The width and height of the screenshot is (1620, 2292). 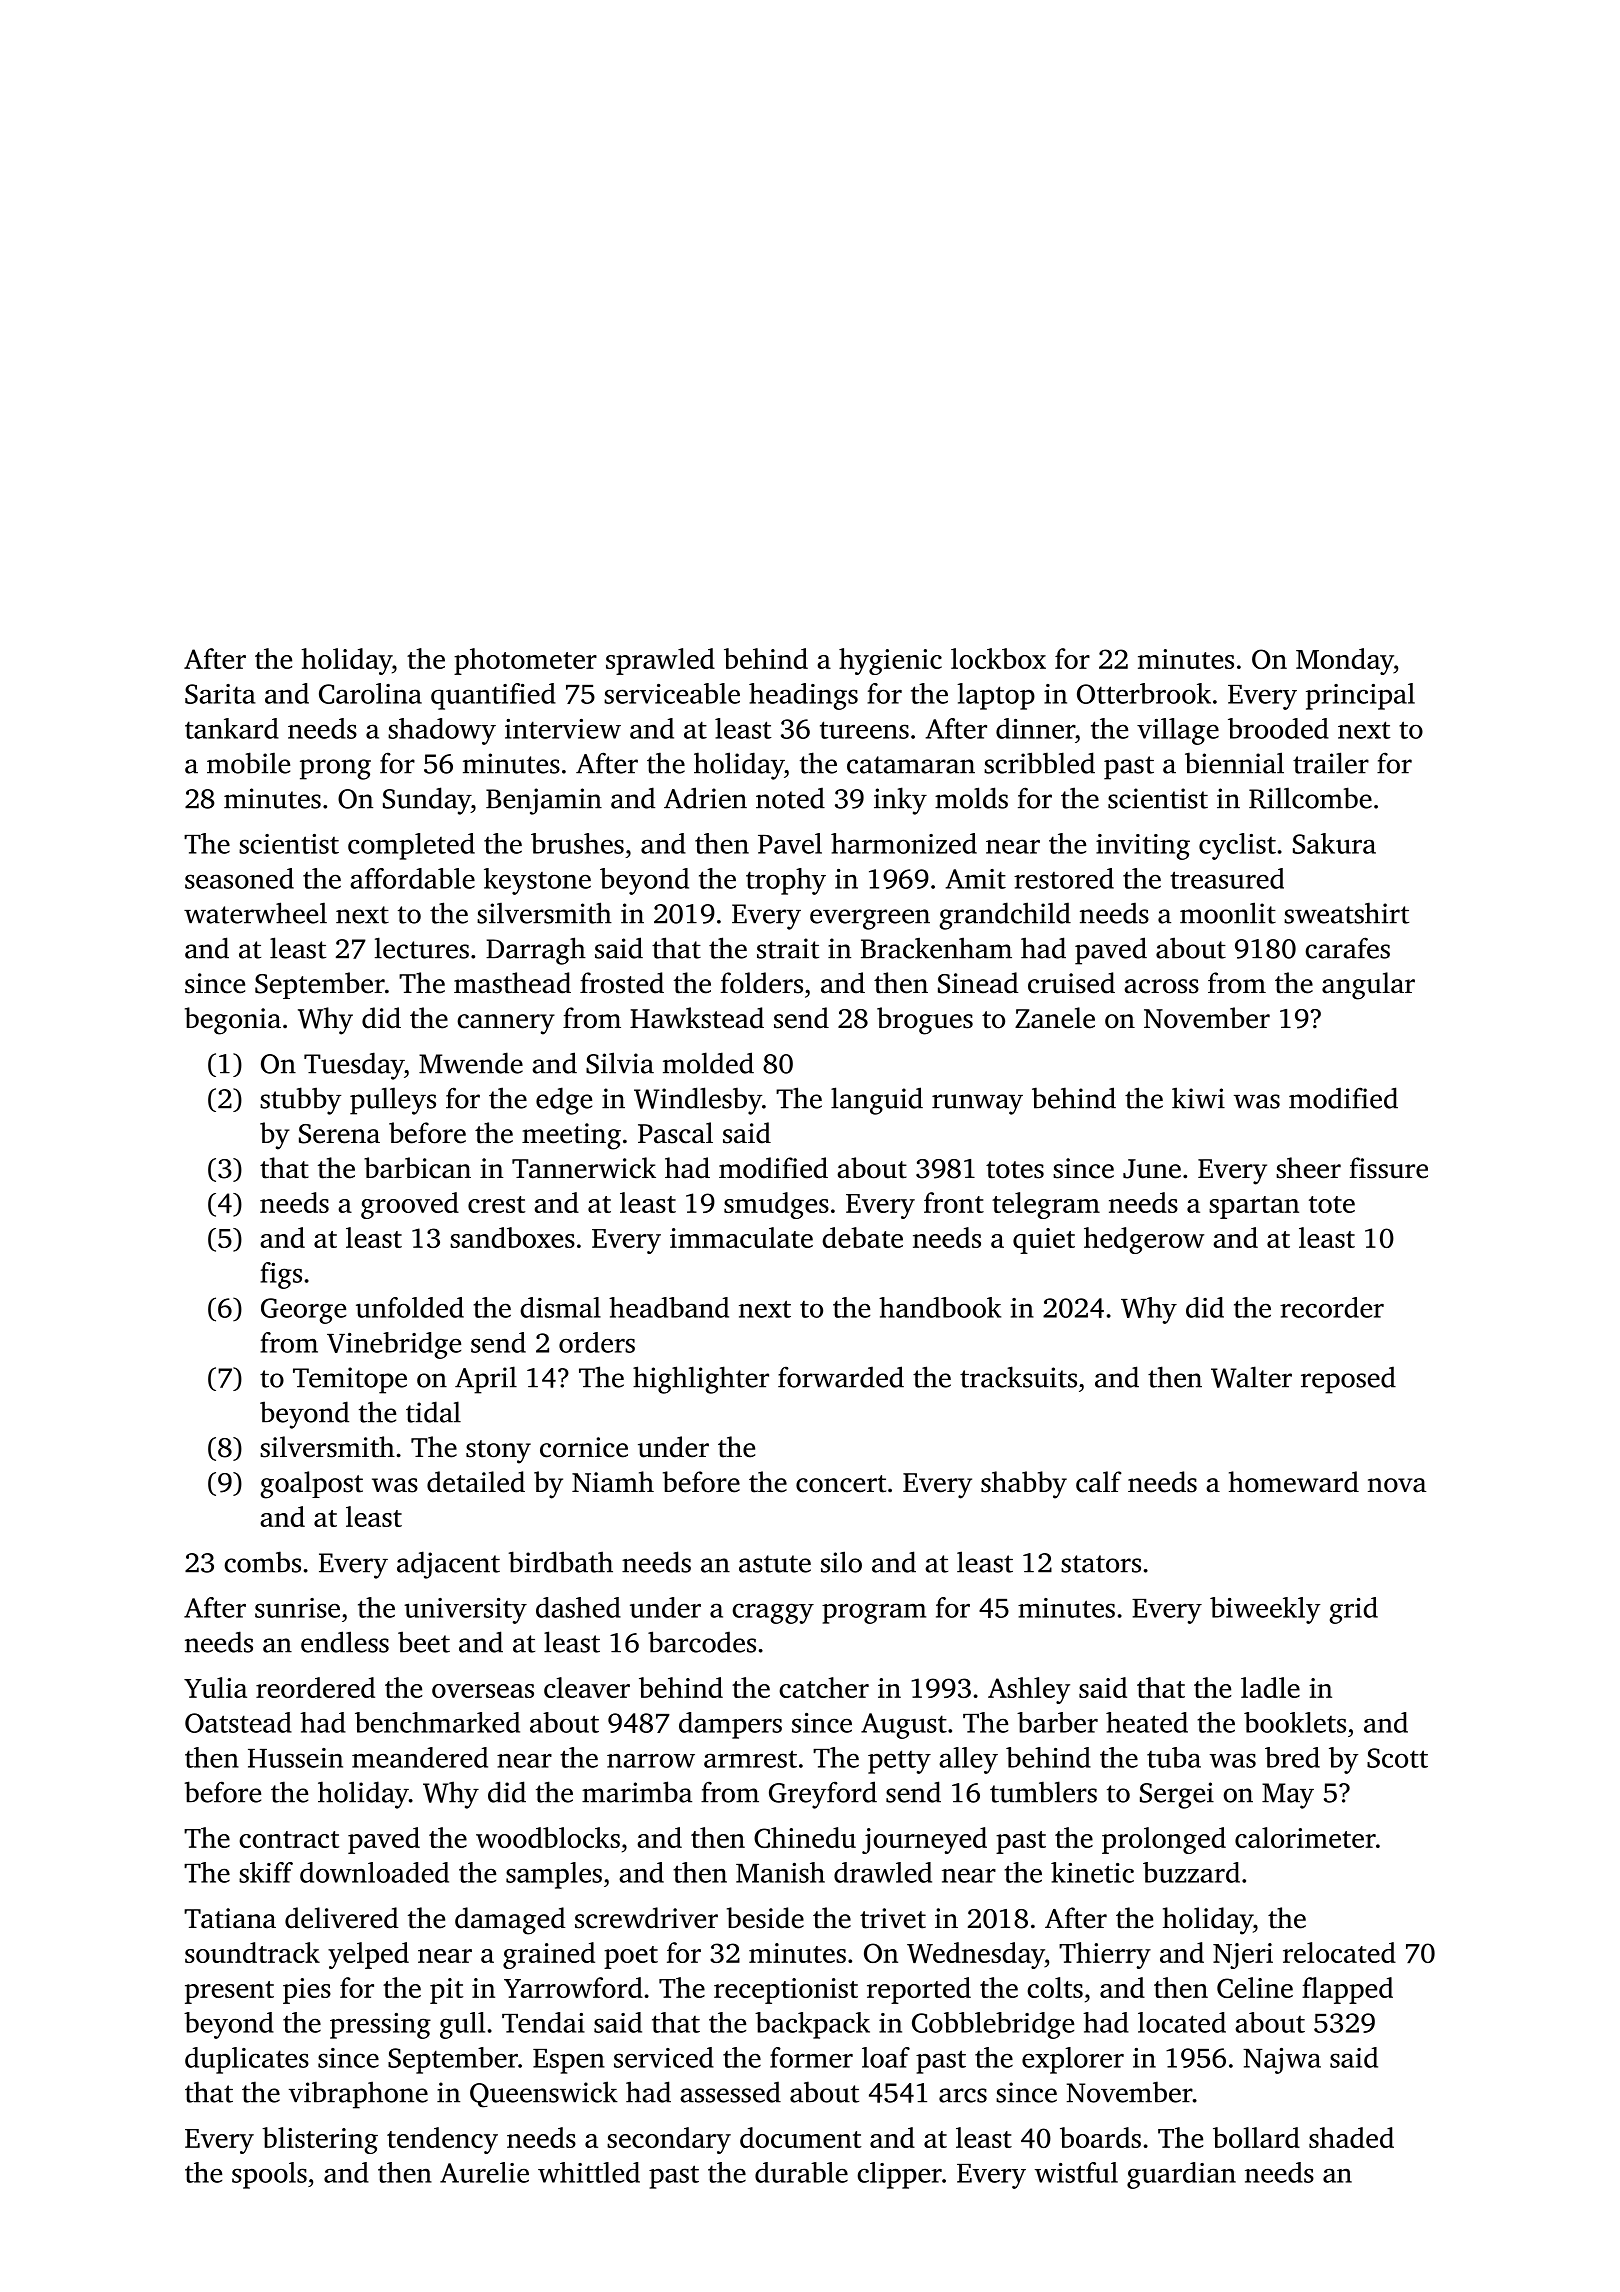 What do you see at coordinates (701, 1380) in the screenshot?
I see `highlighter` at bounding box center [701, 1380].
